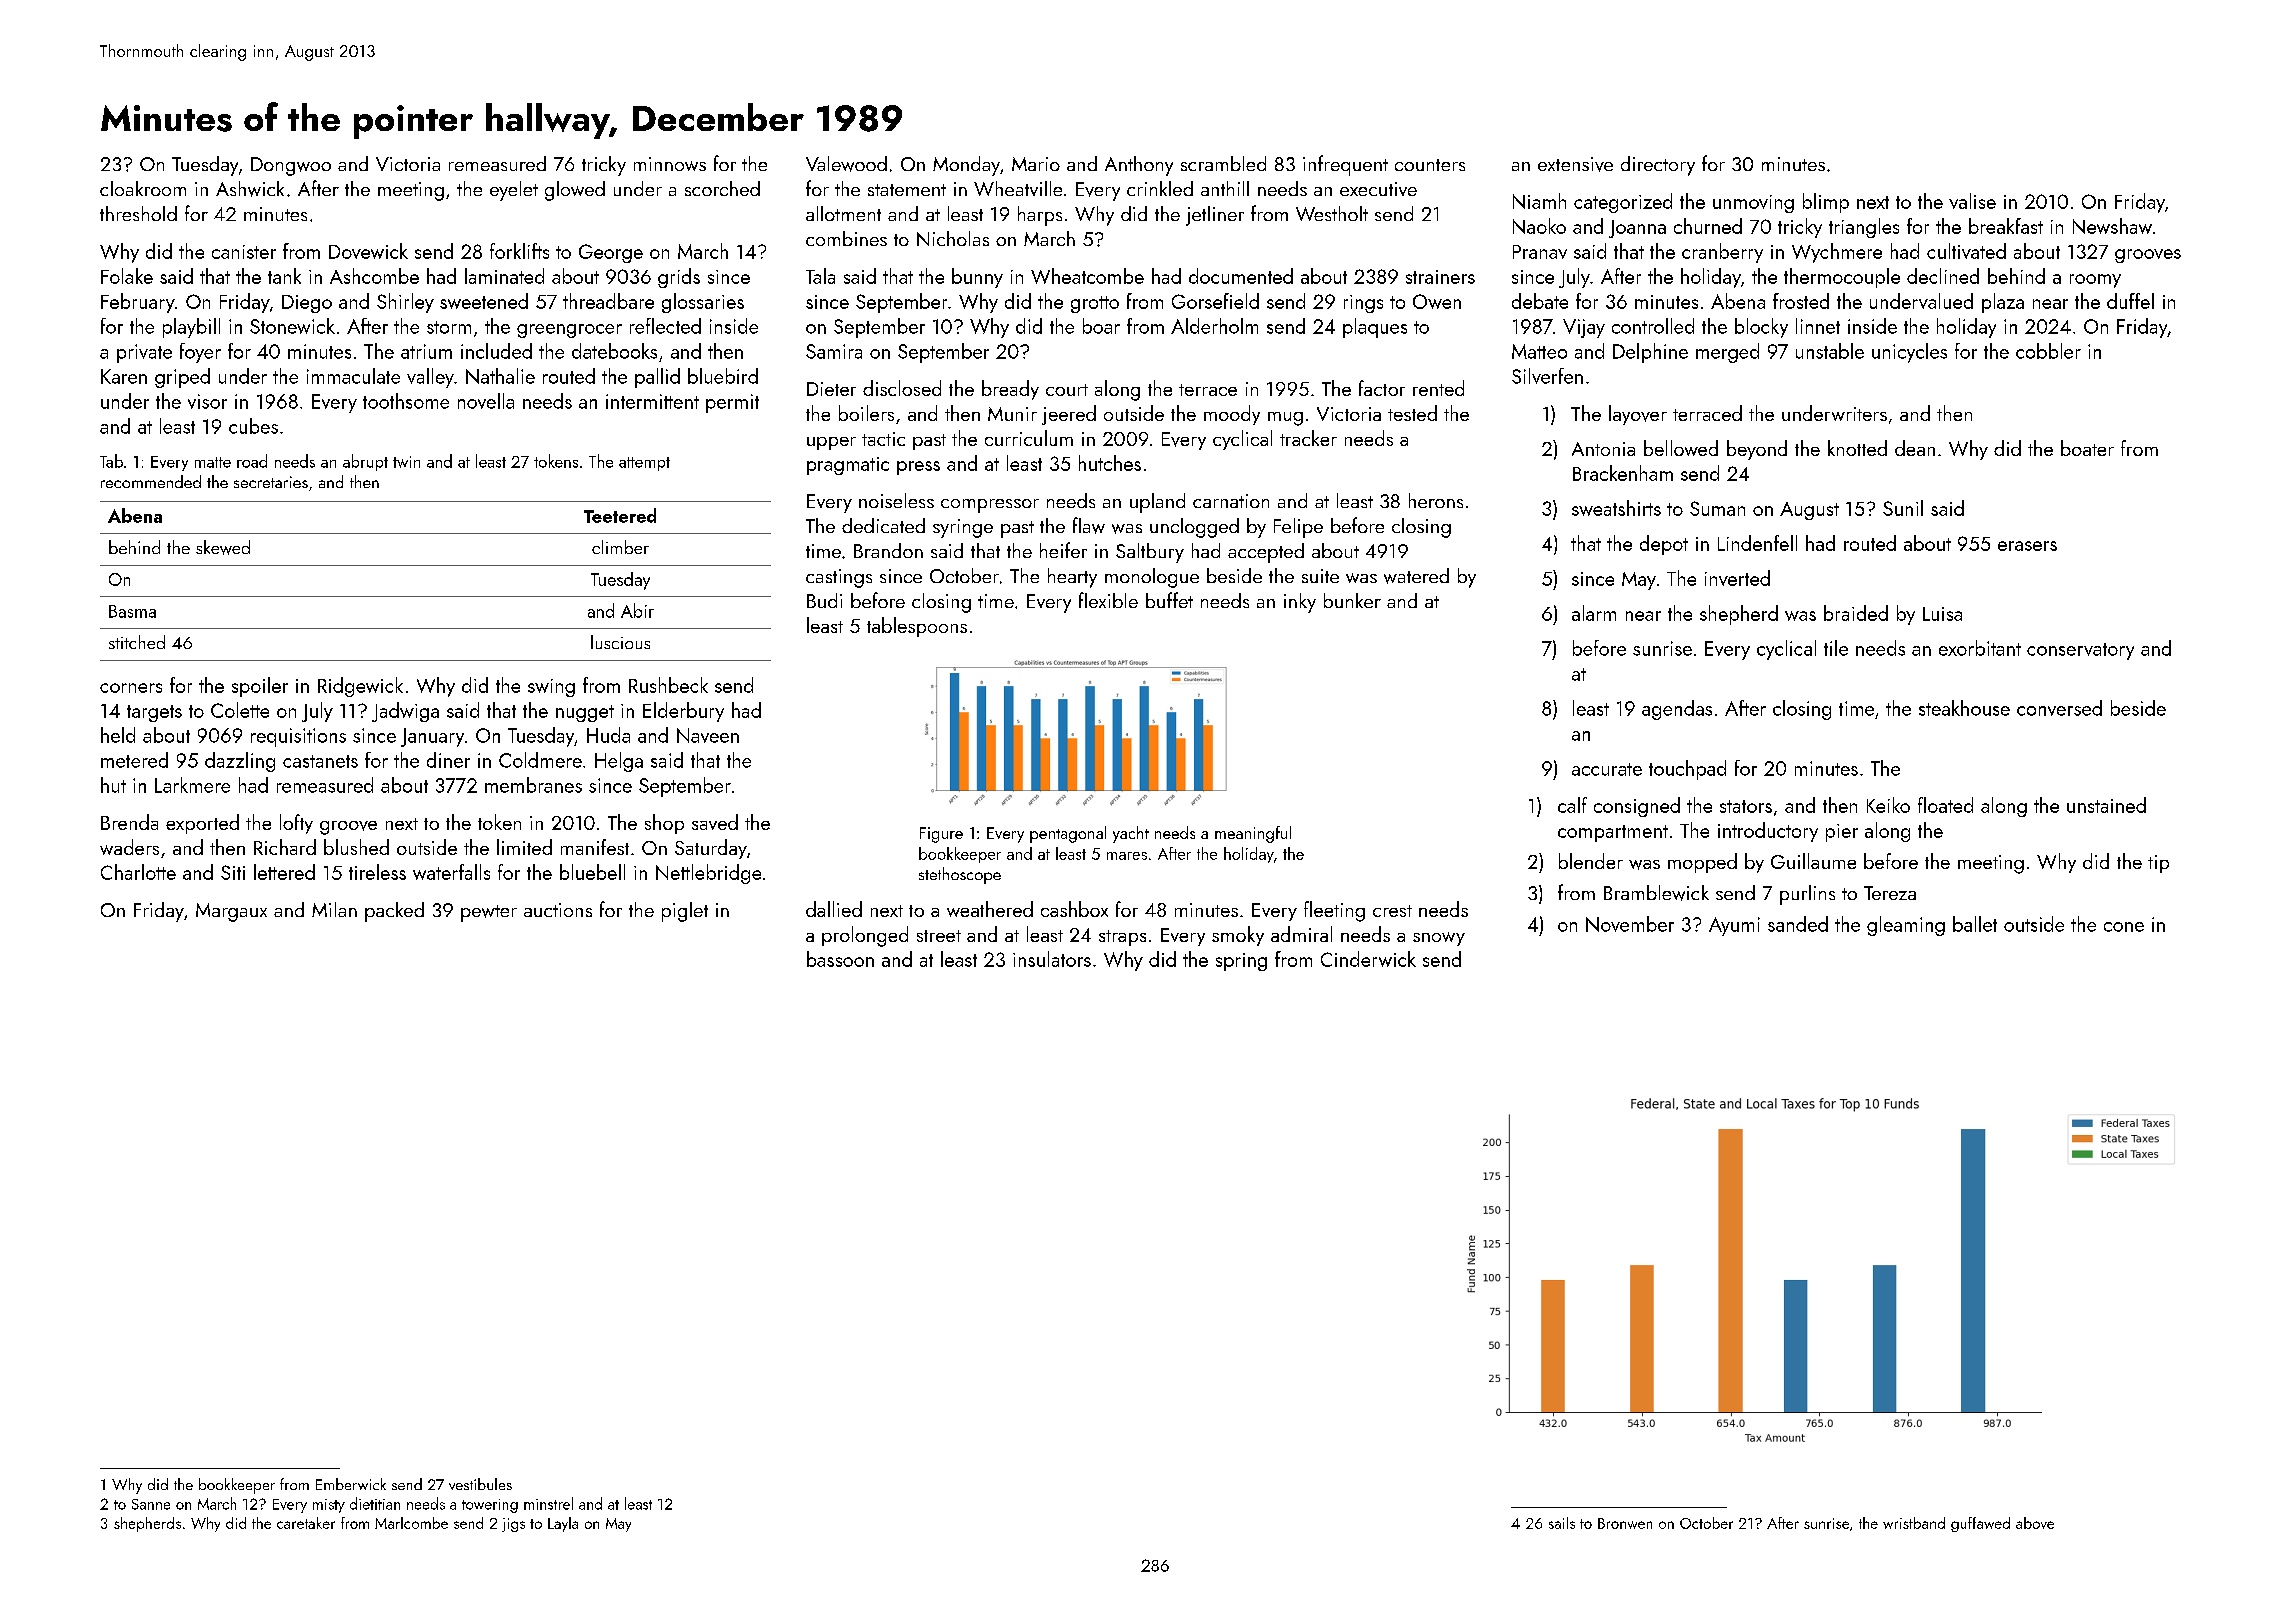 This page has width=2282, height=1614. Describe the element at coordinates (1836, 648) in the page. I see `tile` at that location.
